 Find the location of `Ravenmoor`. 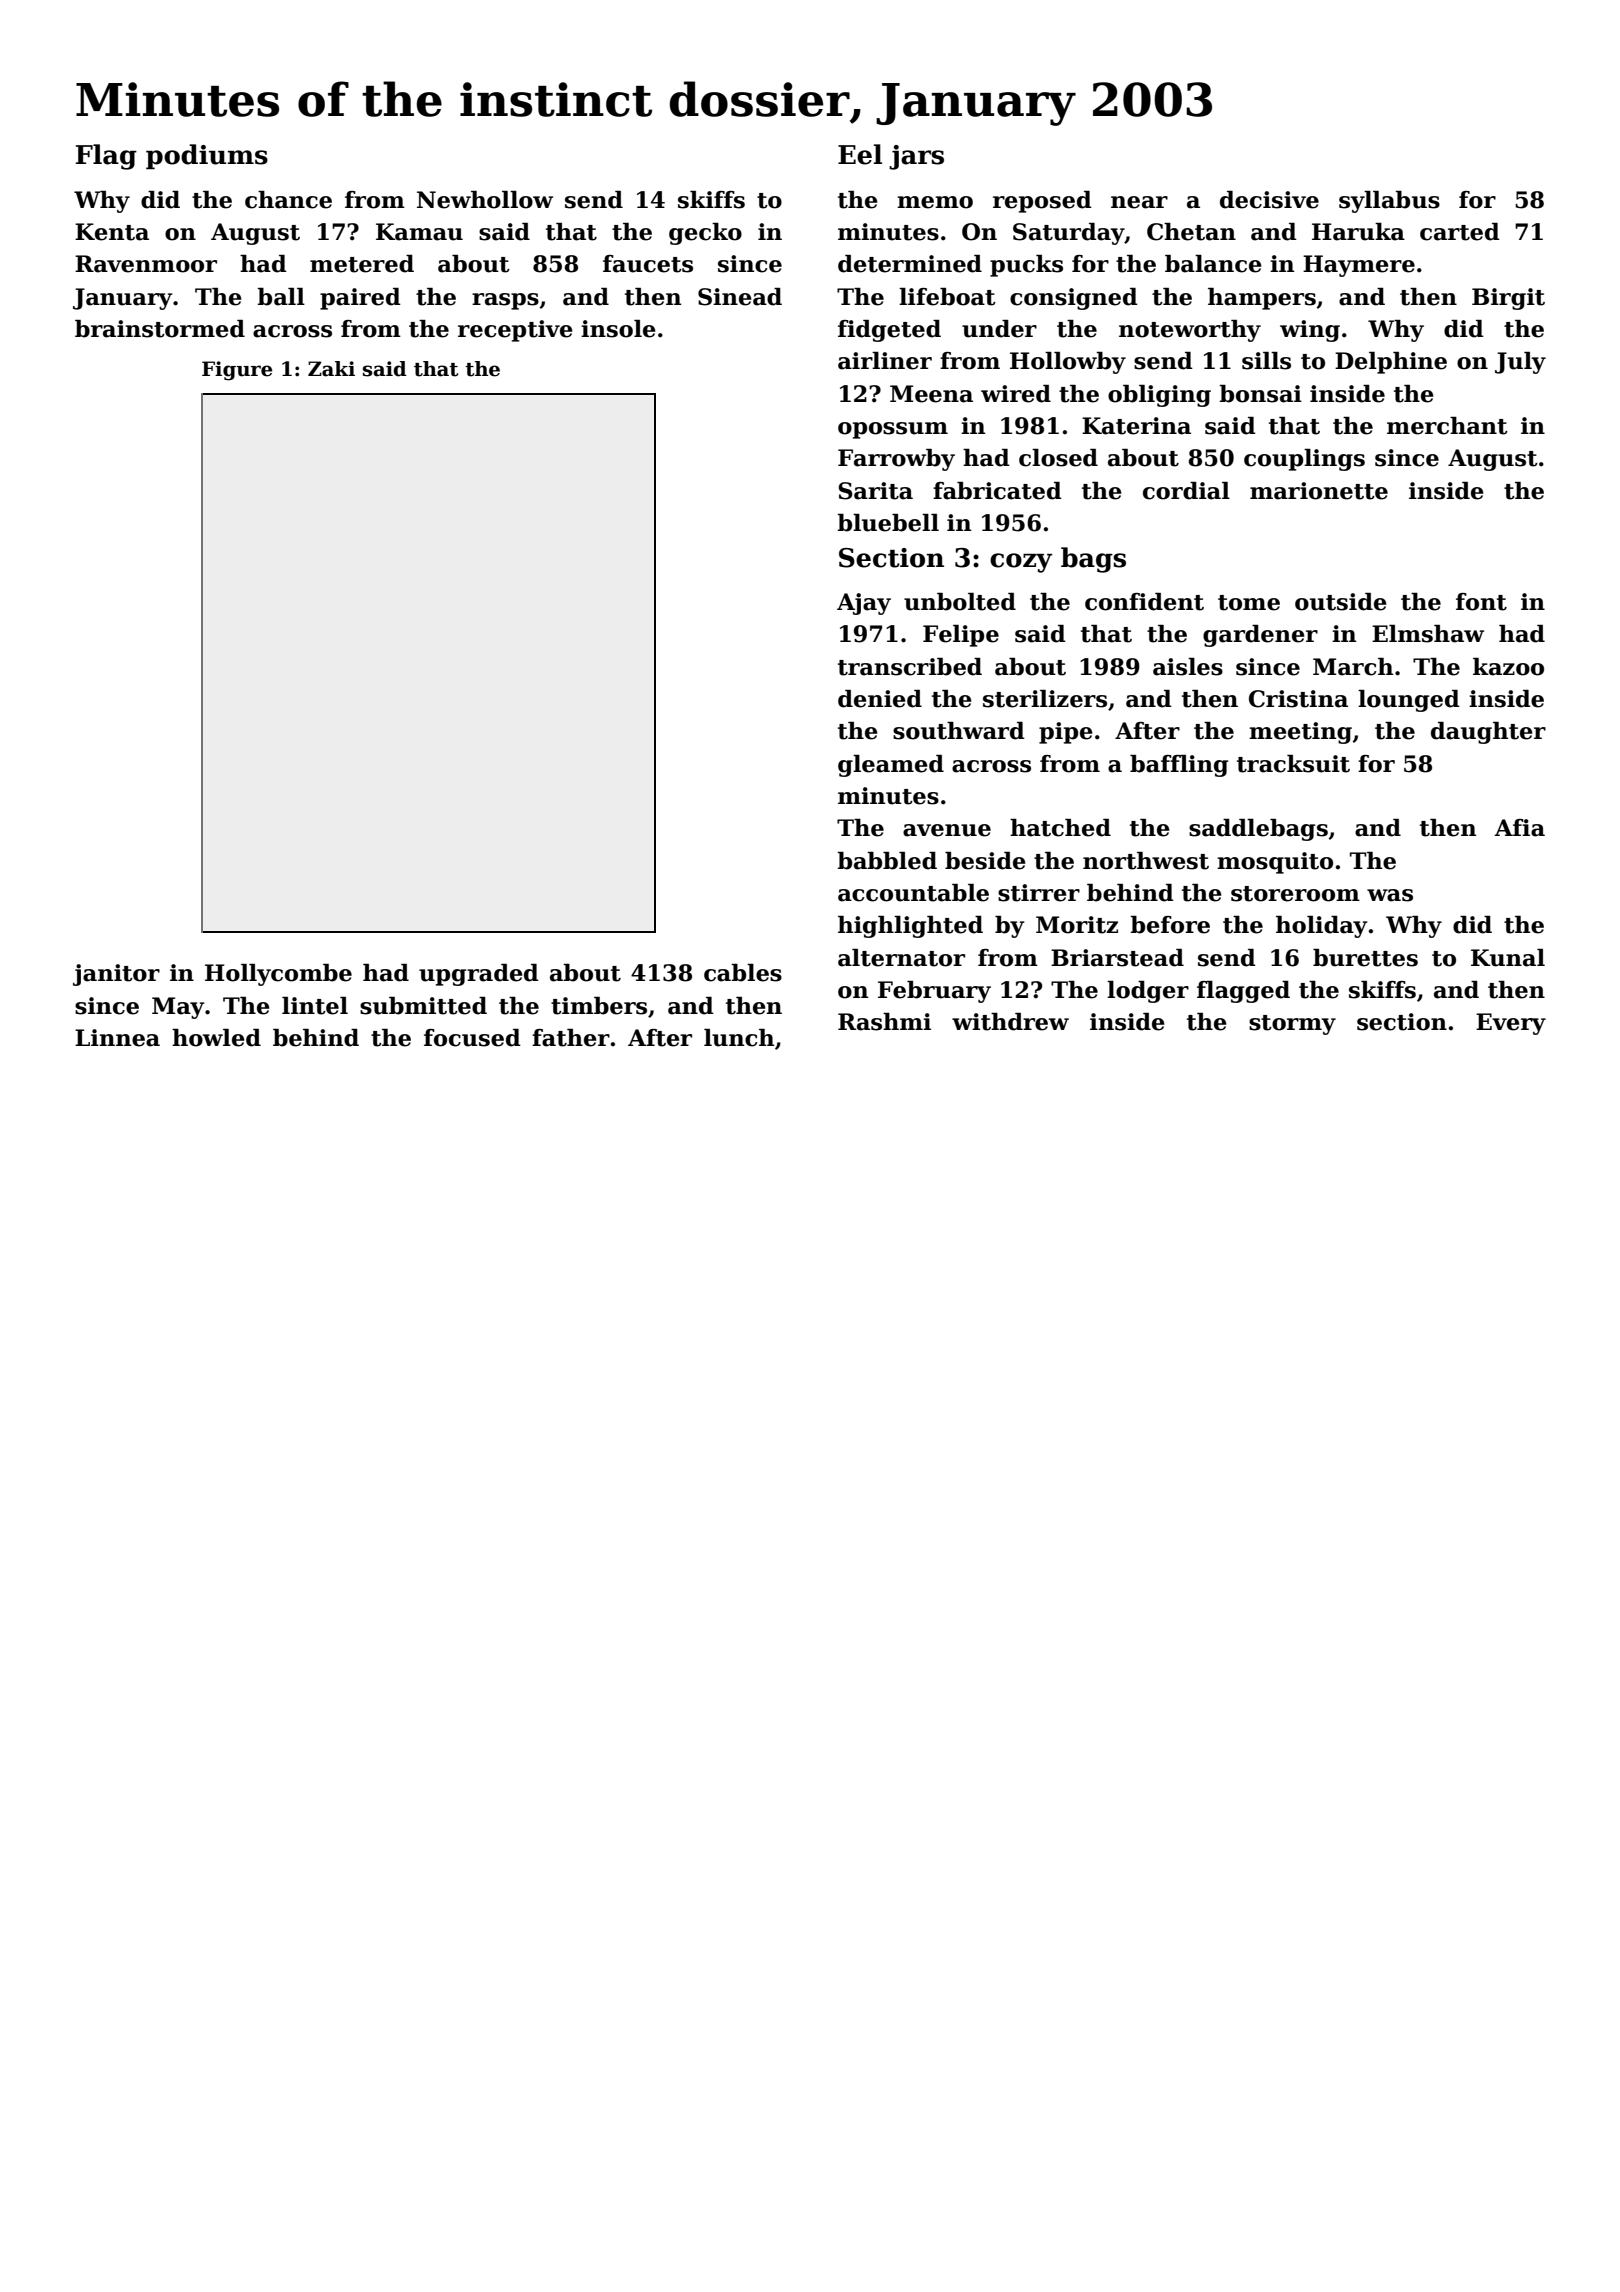

Ravenmoor is located at coordinates (146, 264).
